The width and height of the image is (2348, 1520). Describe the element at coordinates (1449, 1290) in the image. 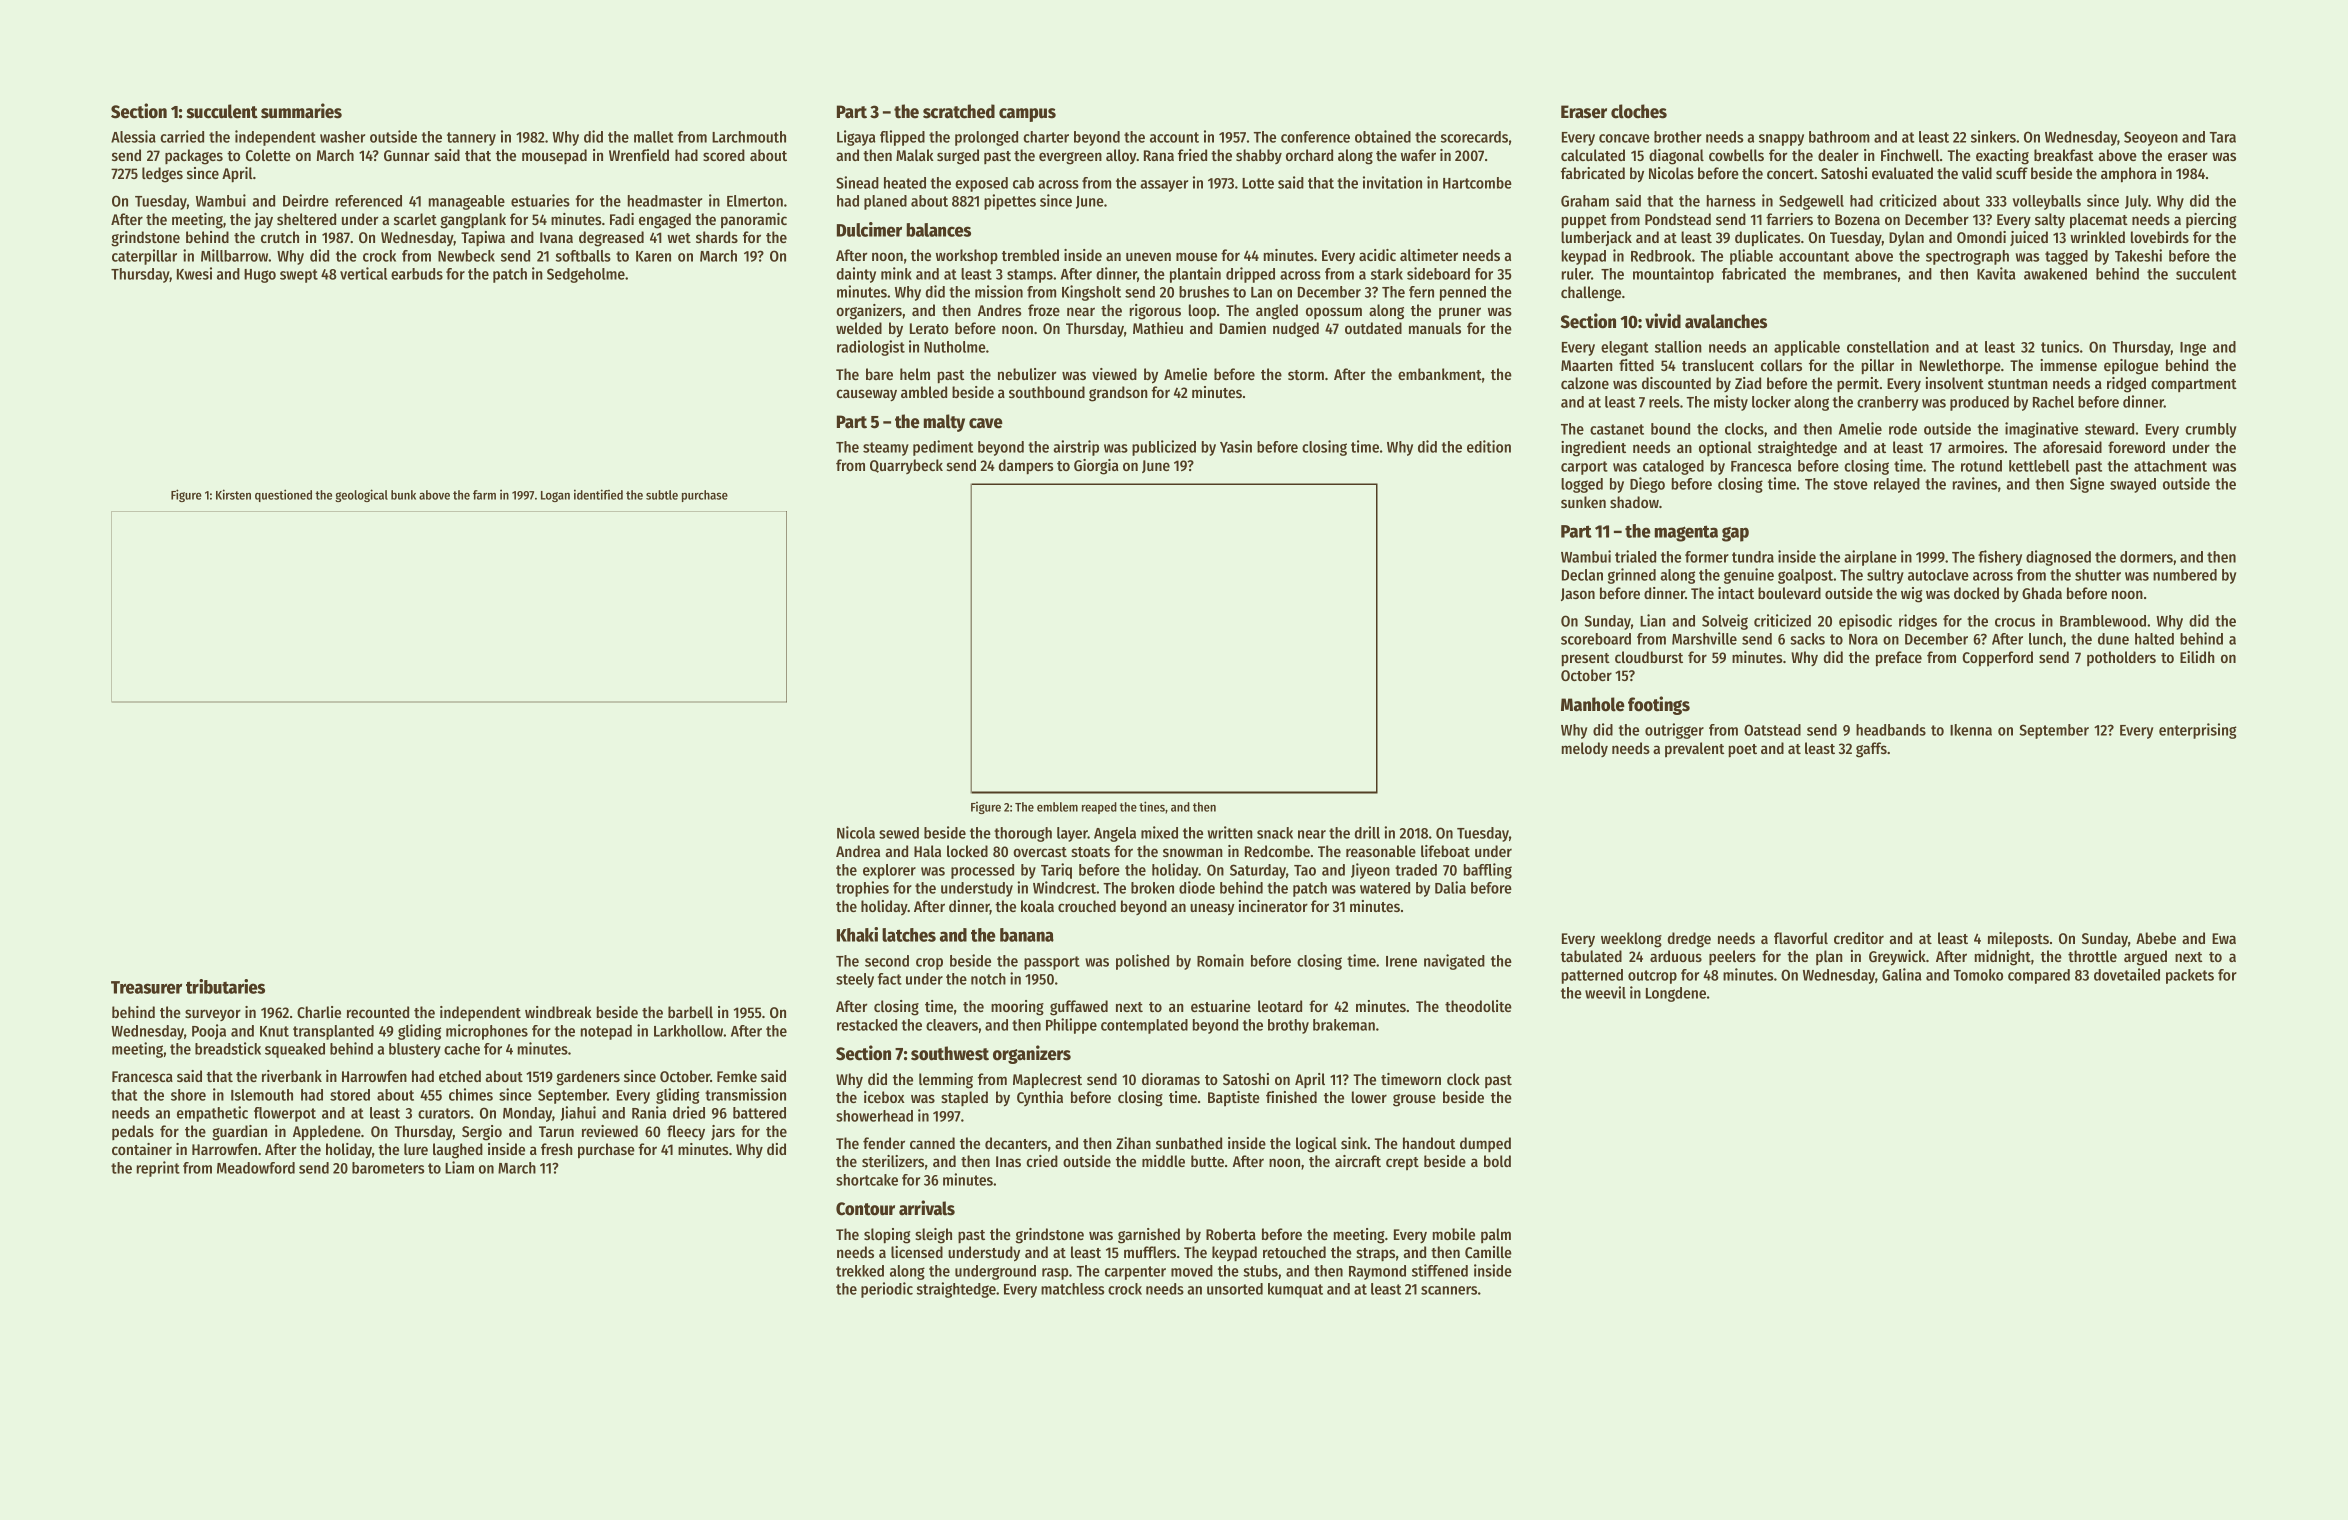

I see `scanners` at that location.
